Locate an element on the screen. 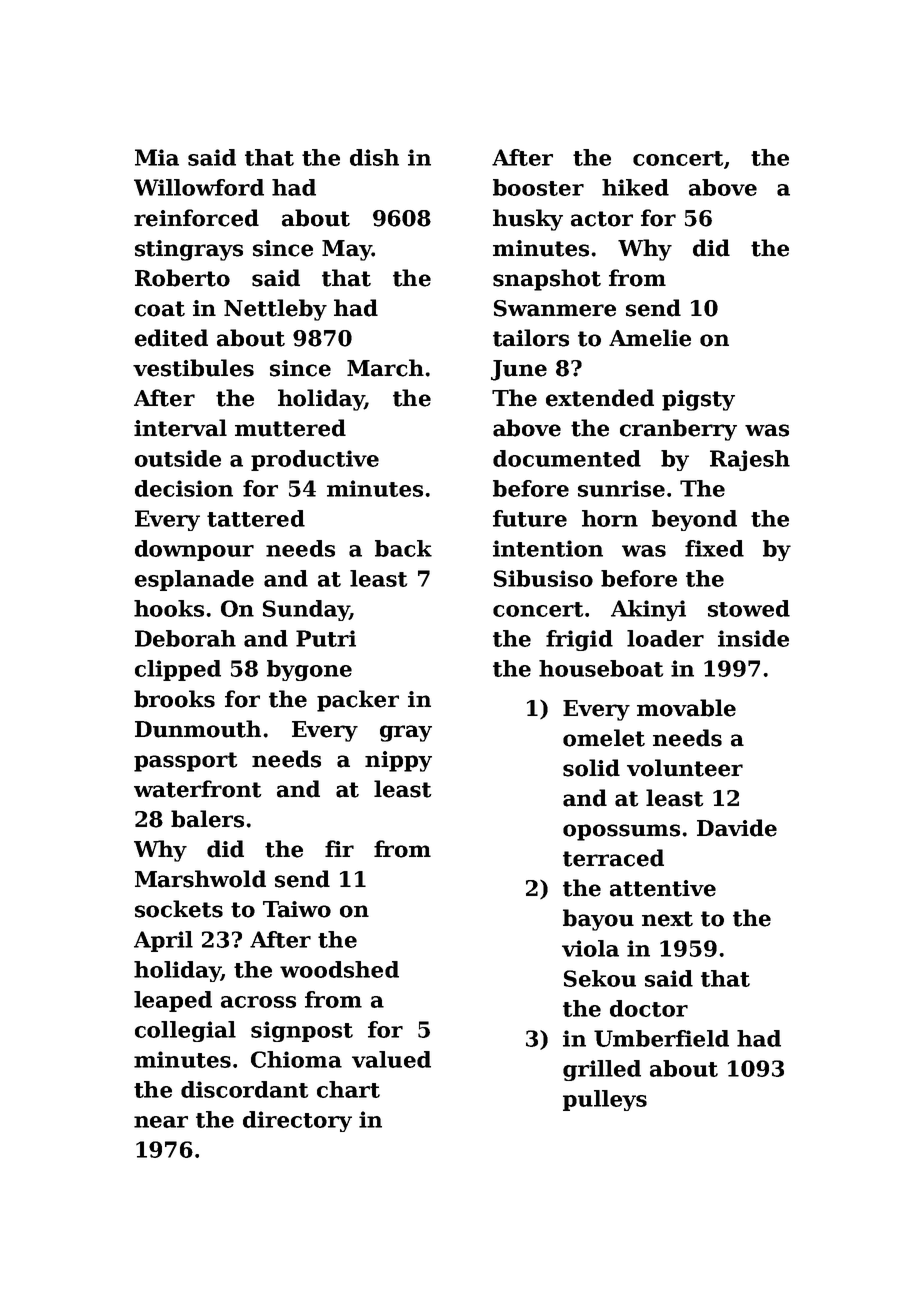  dish is located at coordinates (374, 157).
